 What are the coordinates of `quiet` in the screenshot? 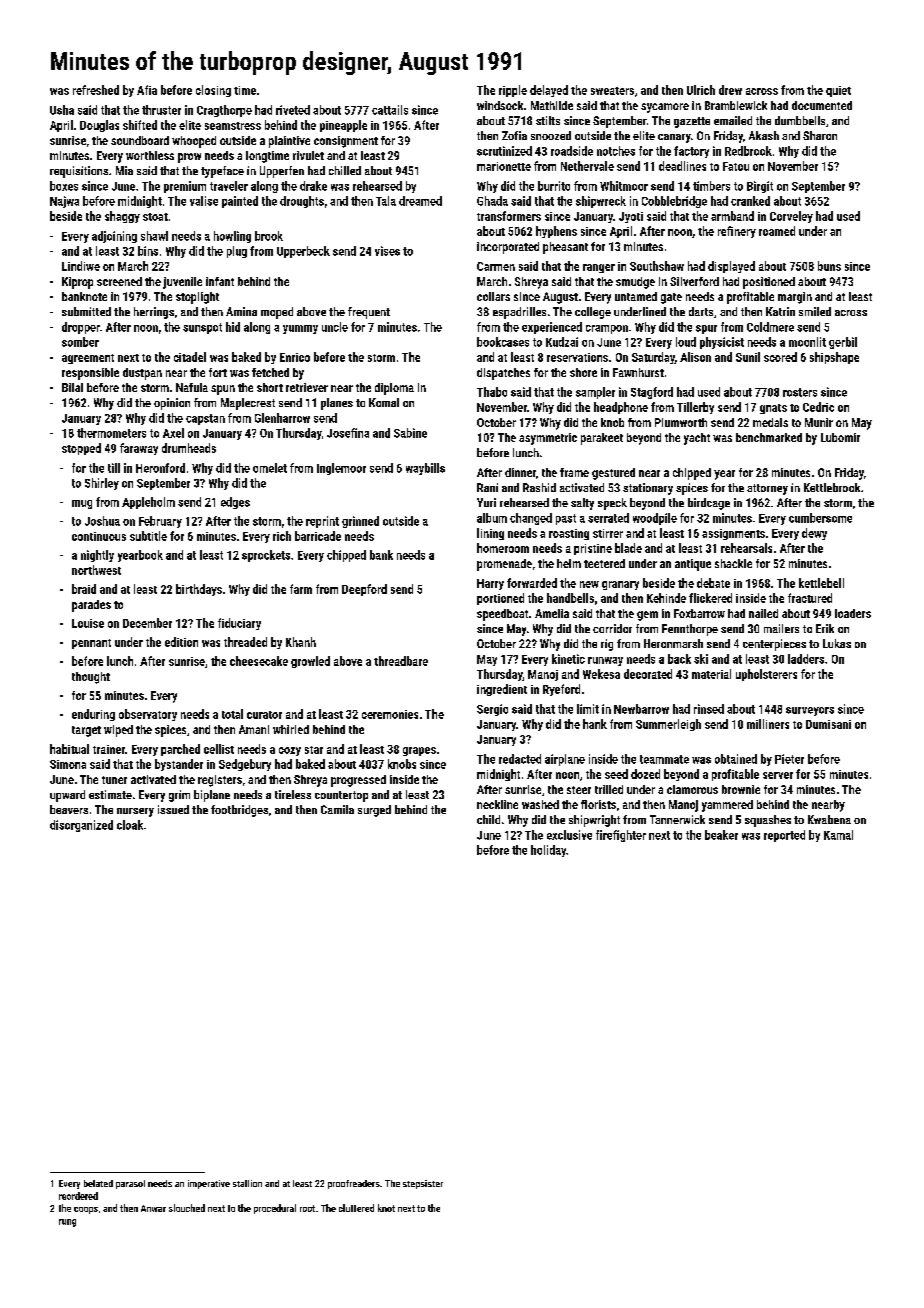 It's located at (838, 91).
